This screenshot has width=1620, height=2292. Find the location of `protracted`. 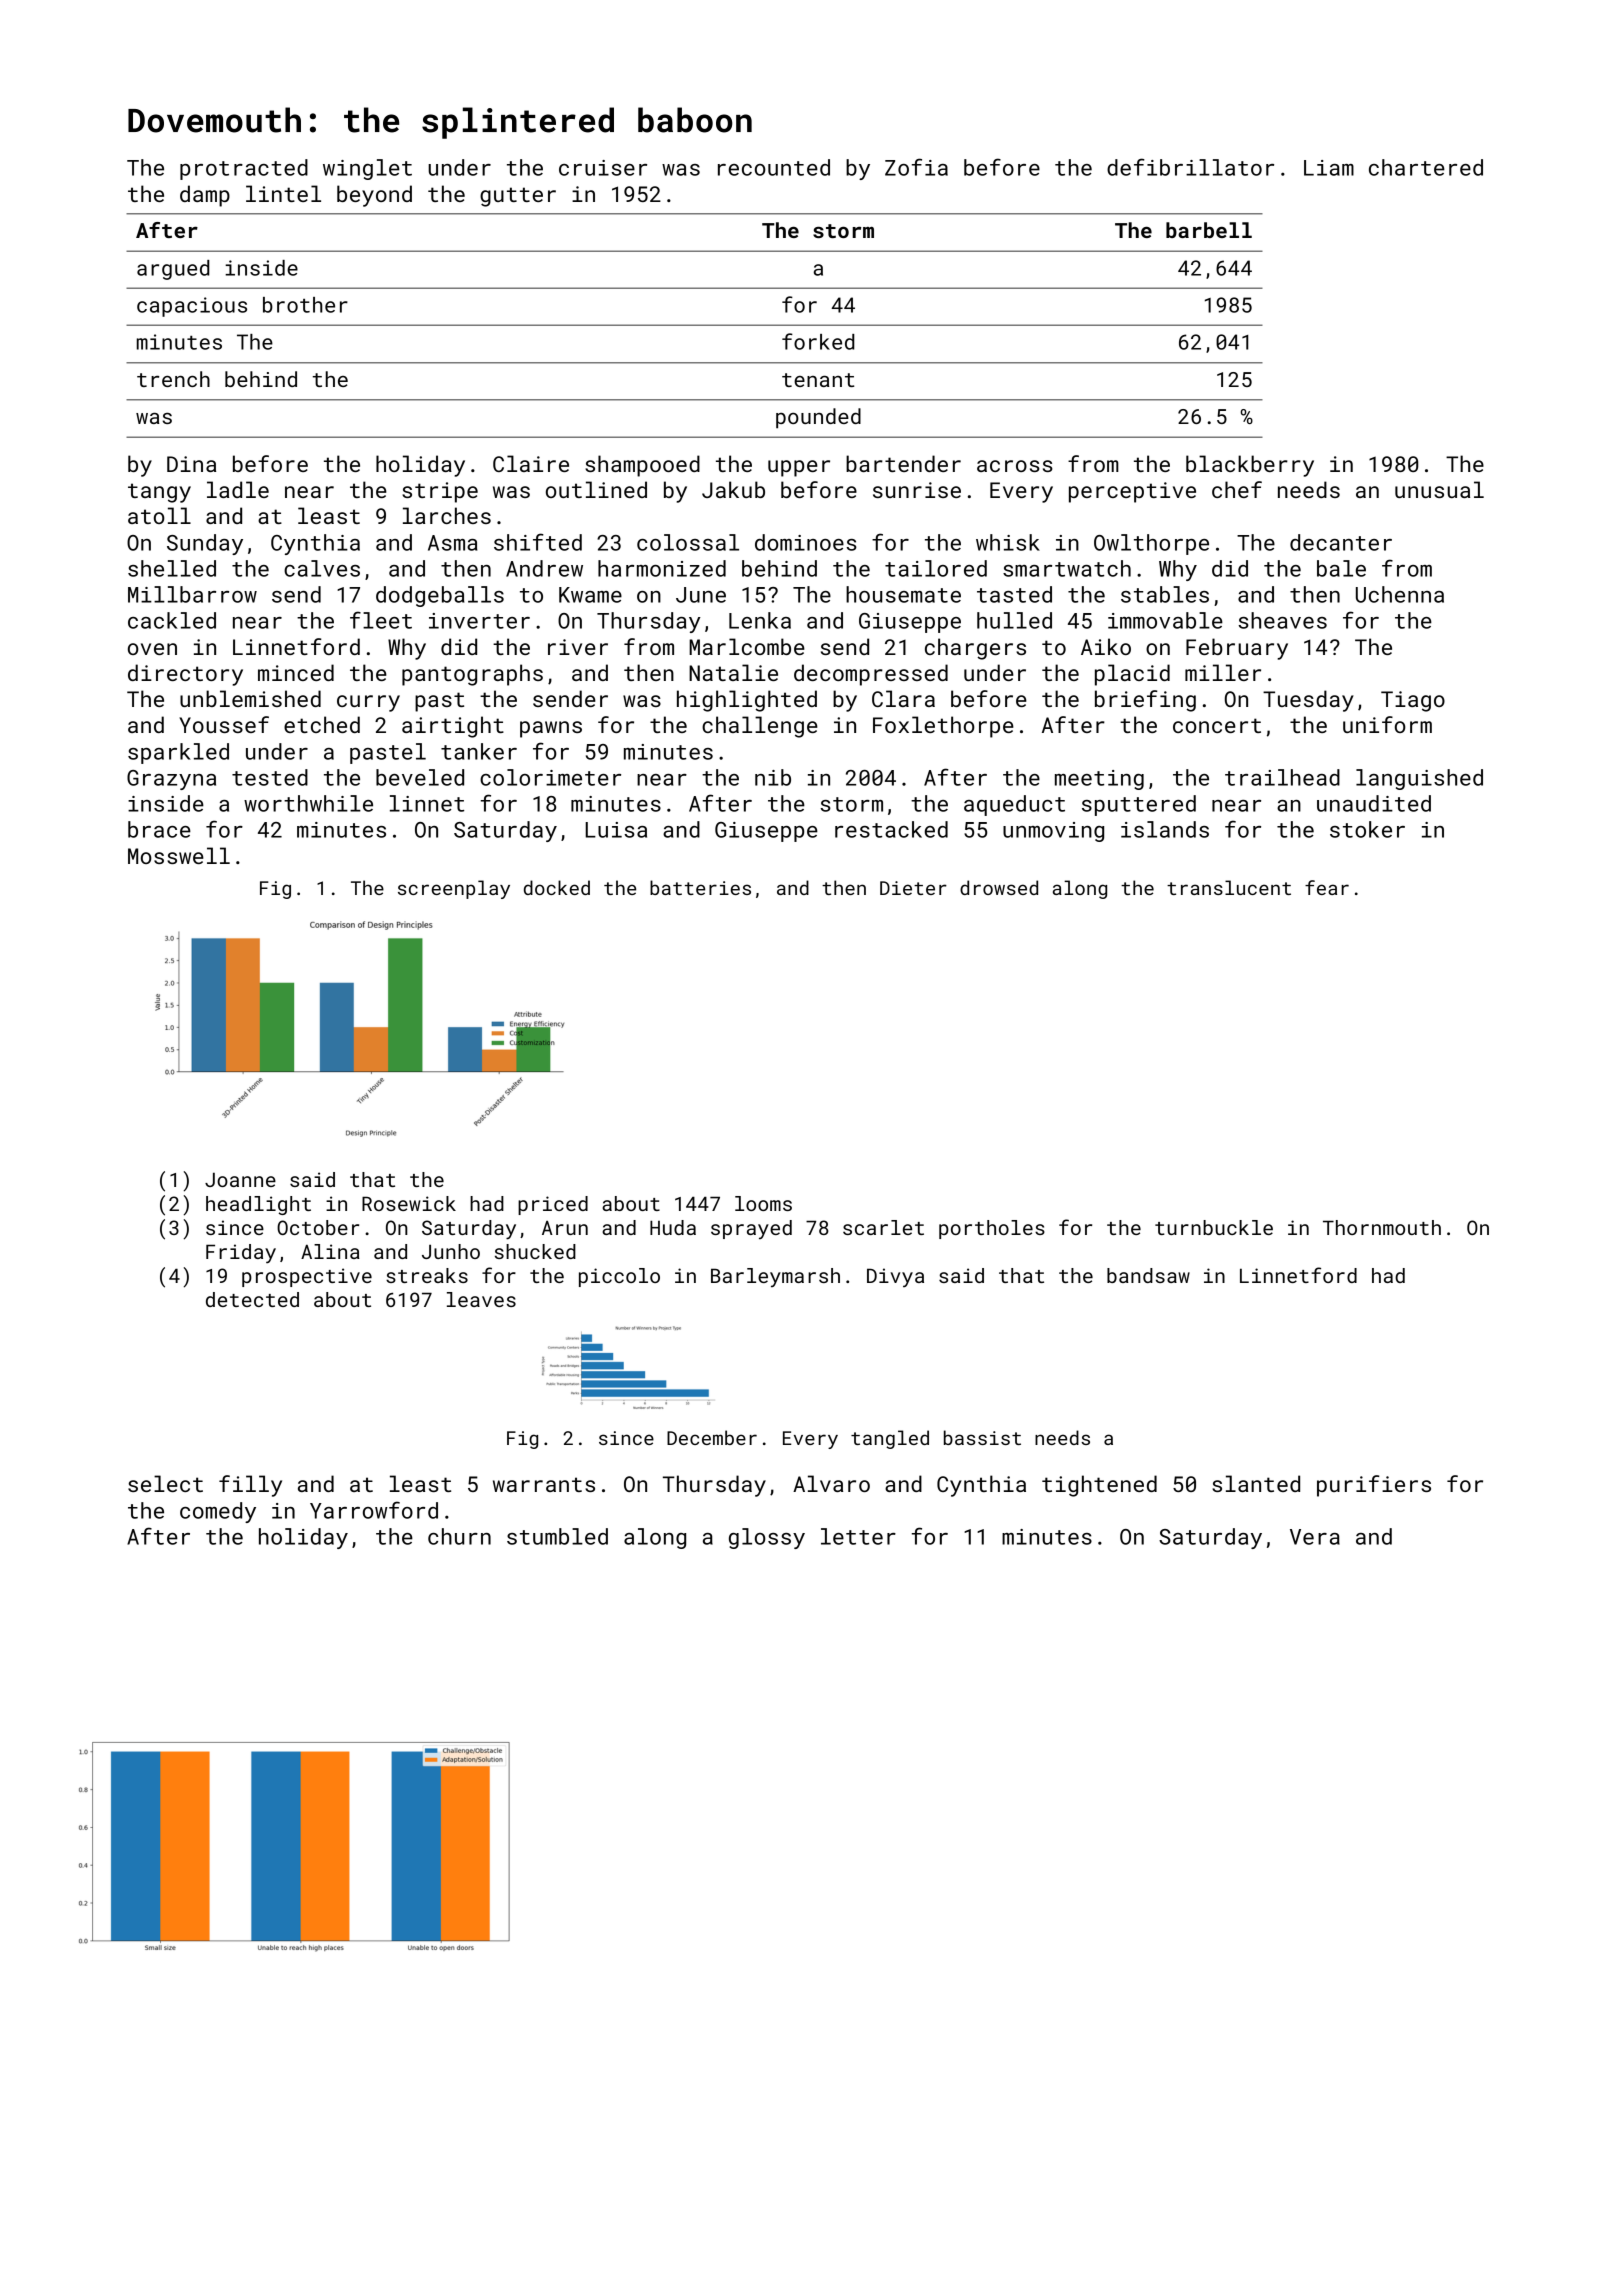

protracted is located at coordinates (244, 169).
